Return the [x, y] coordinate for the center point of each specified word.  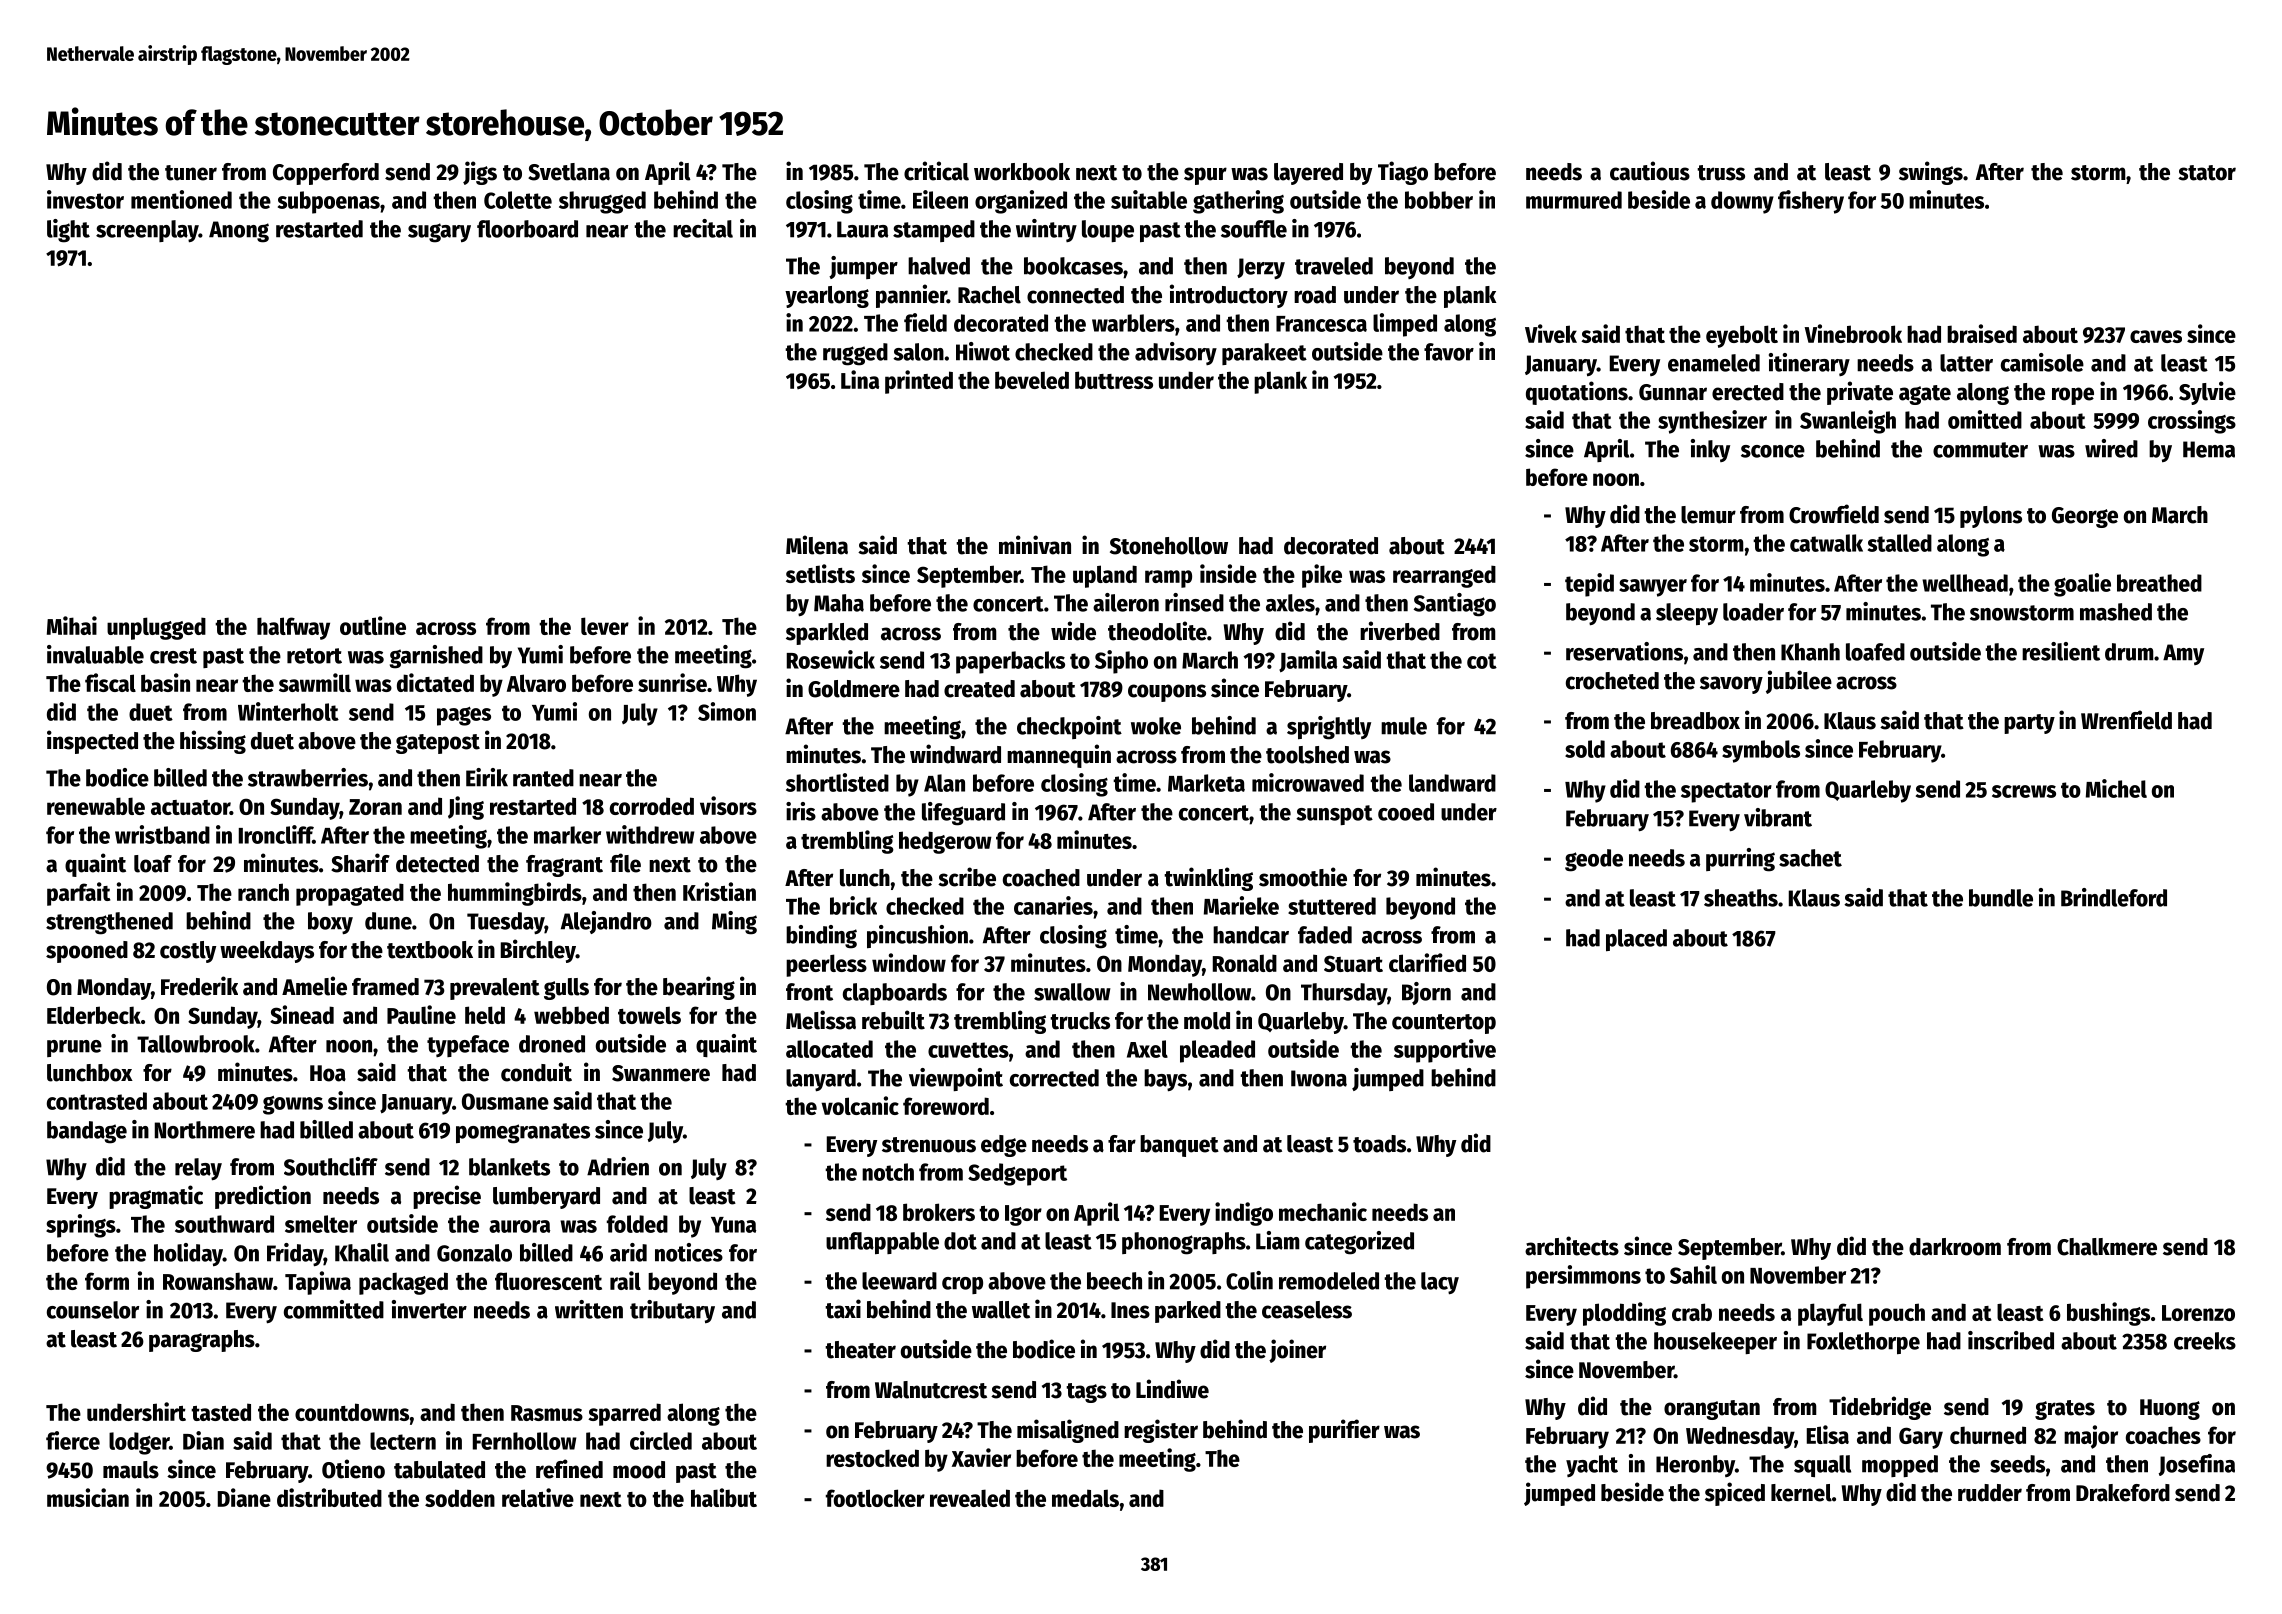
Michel [2116, 788]
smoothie [1303, 877]
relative [538, 1497]
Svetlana [569, 172]
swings [1931, 173]
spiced [1735, 1494]
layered [1308, 174]
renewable [96, 806]
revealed [970, 1498]
